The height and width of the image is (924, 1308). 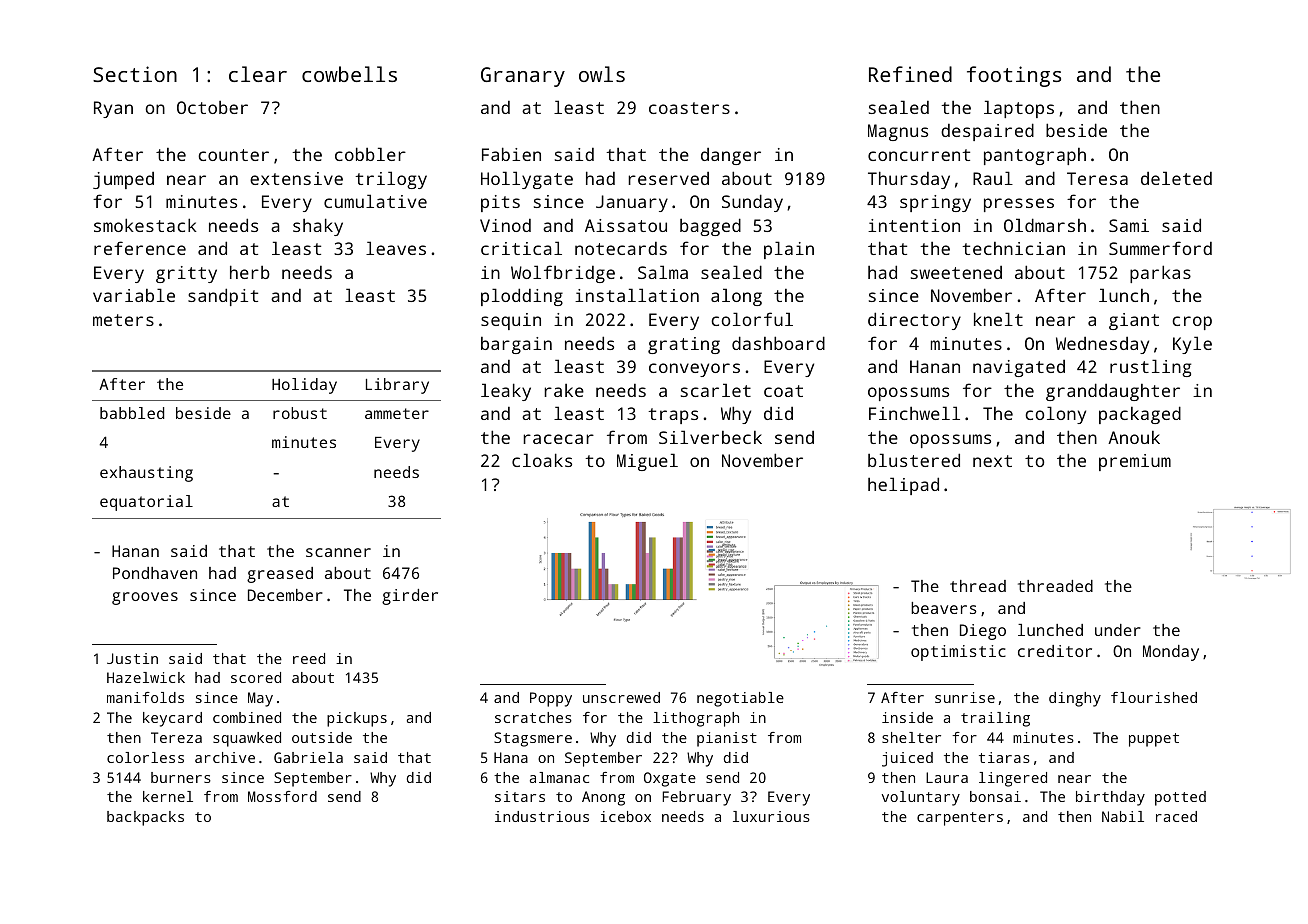 I want to click on ammeter, so click(x=397, y=413).
